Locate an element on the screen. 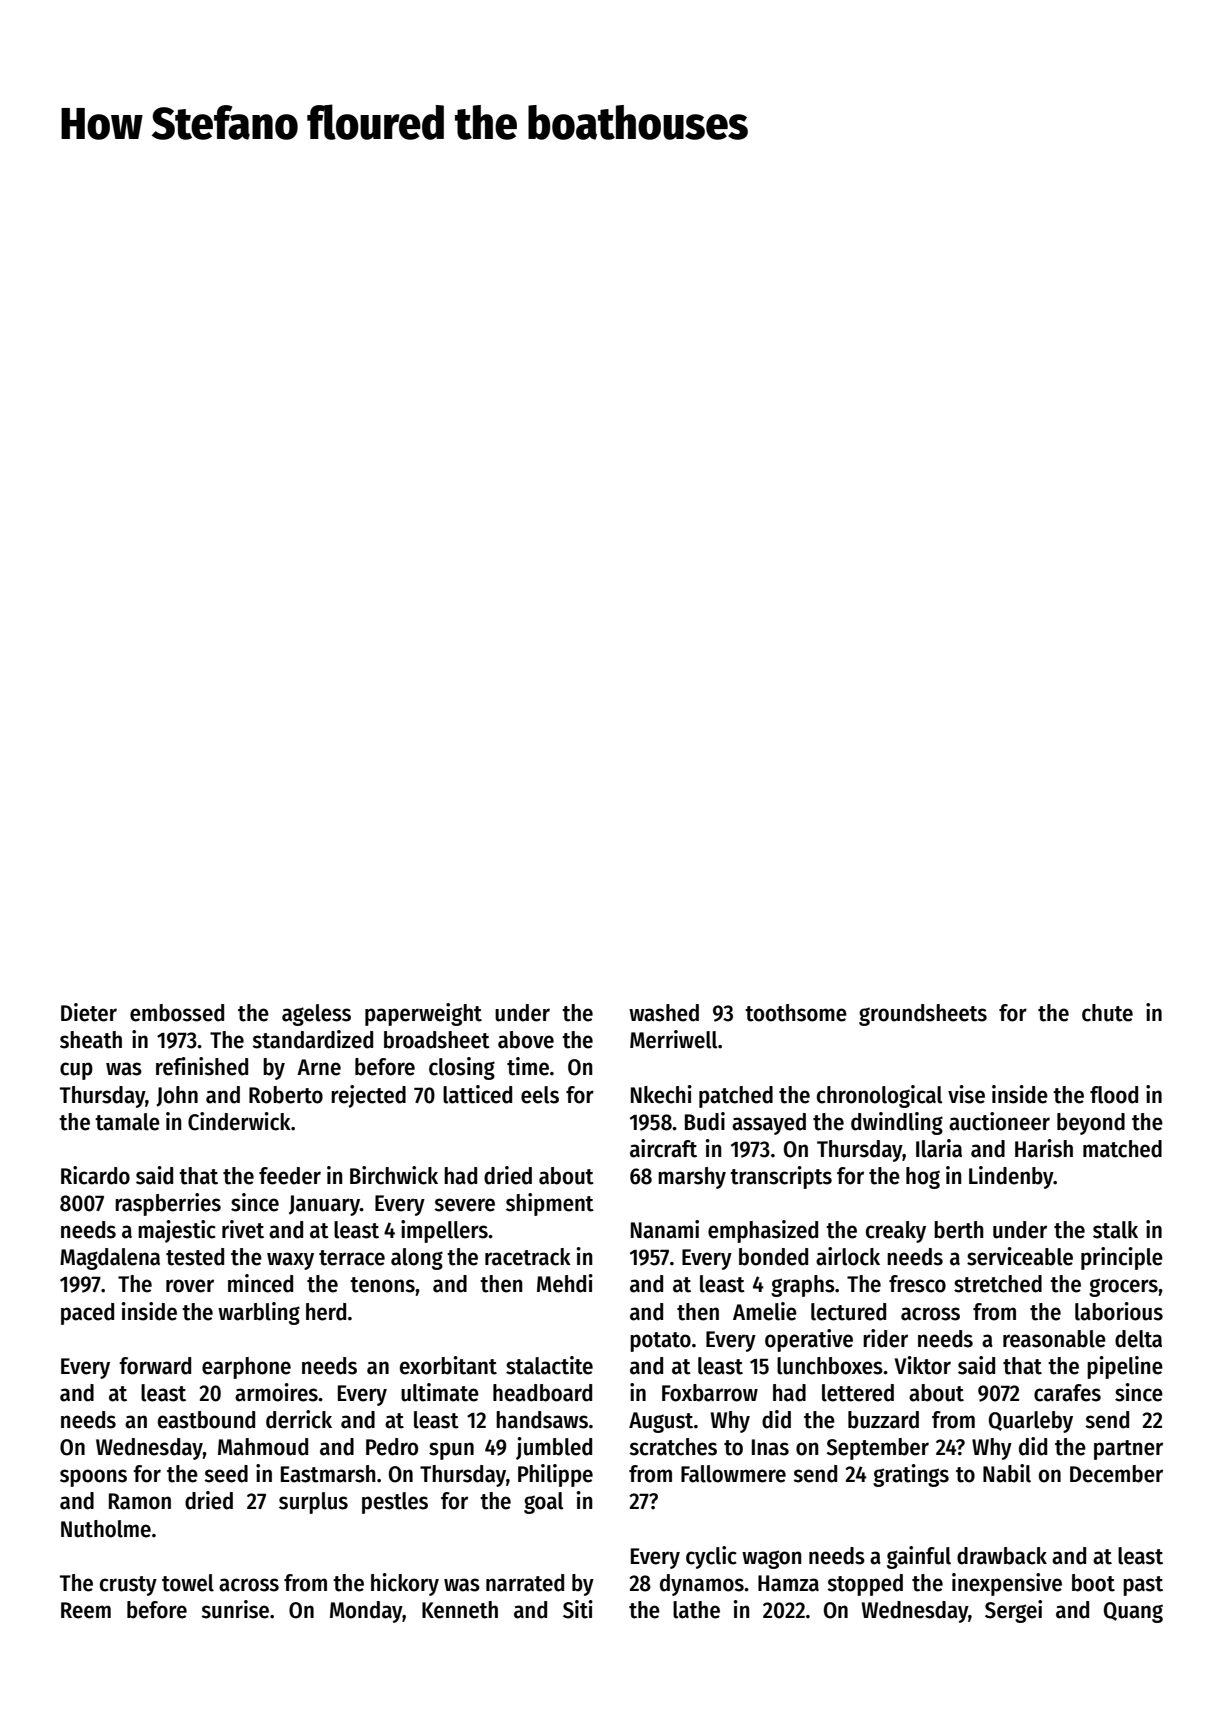 Image resolution: width=1223 pixels, height=1730 pixels. Mahmoud is located at coordinates (263, 1447).
